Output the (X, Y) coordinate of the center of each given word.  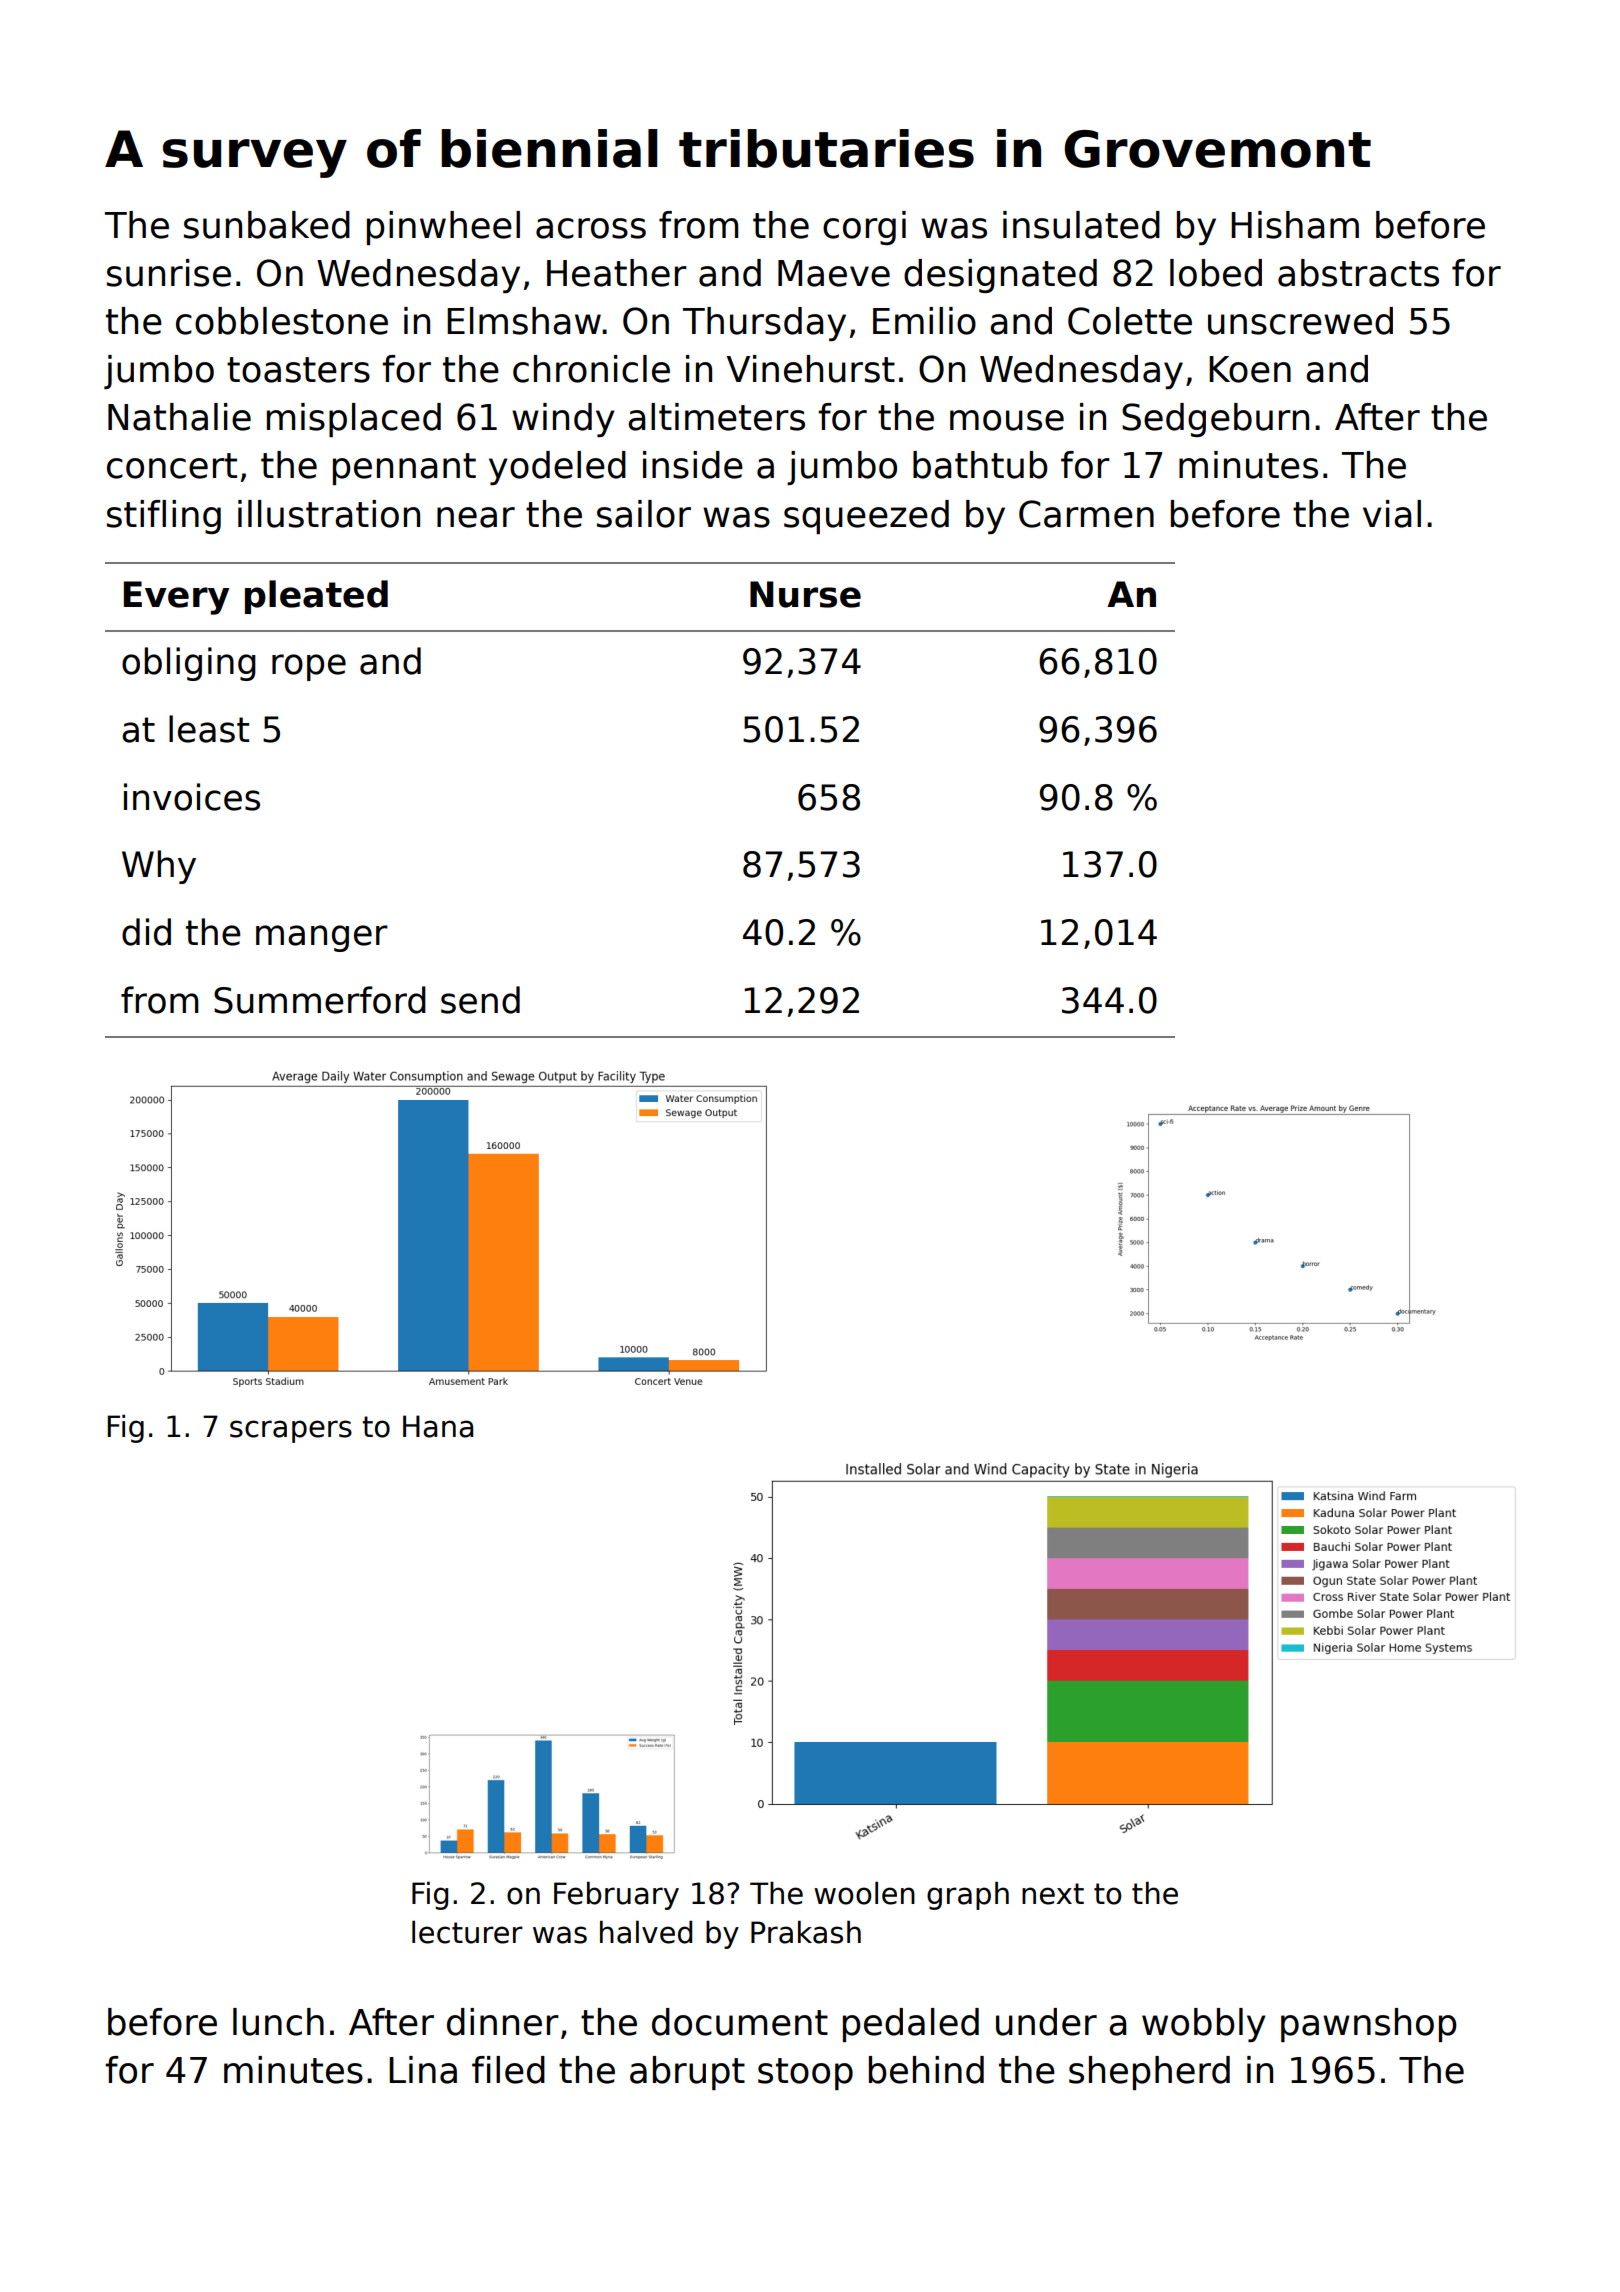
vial (1392, 514)
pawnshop (1369, 2025)
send (480, 1000)
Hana (438, 1426)
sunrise (169, 273)
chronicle (591, 369)
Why (159, 867)
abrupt (687, 2073)
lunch (278, 2022)
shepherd (1149, 2073)
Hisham (1295, 225)
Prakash (806, 1932)
